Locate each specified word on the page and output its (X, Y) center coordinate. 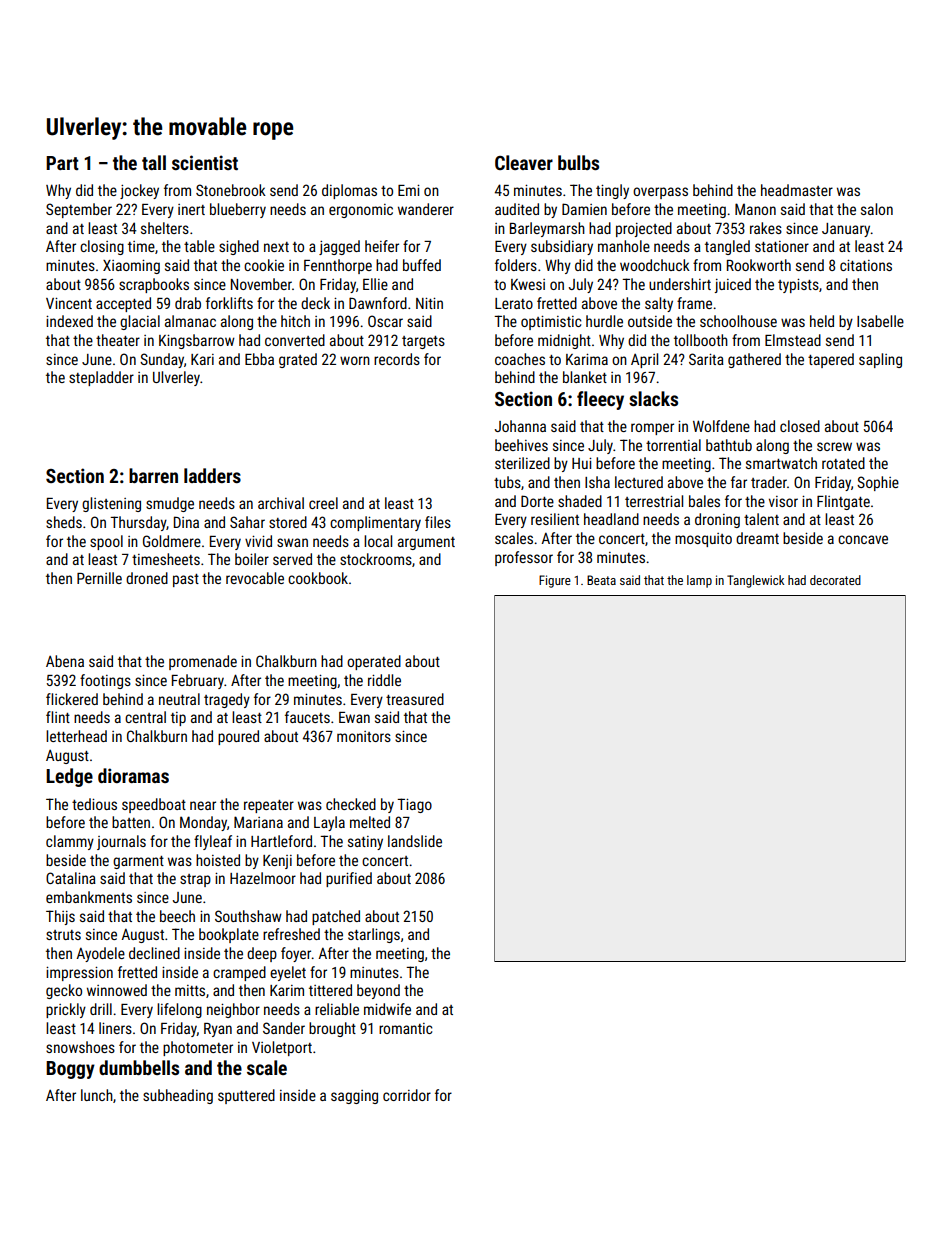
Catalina (71, 878)
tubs (507, 482)
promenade (203, 662)
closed (800, 426)
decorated (835, 580)
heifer (382, 246)
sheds (64, 522)
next (276, 247)
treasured (415, 699)
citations (866, 265)
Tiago (414, 805)
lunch (97, 1095)
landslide (415, 841)
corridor (407, 1095)
